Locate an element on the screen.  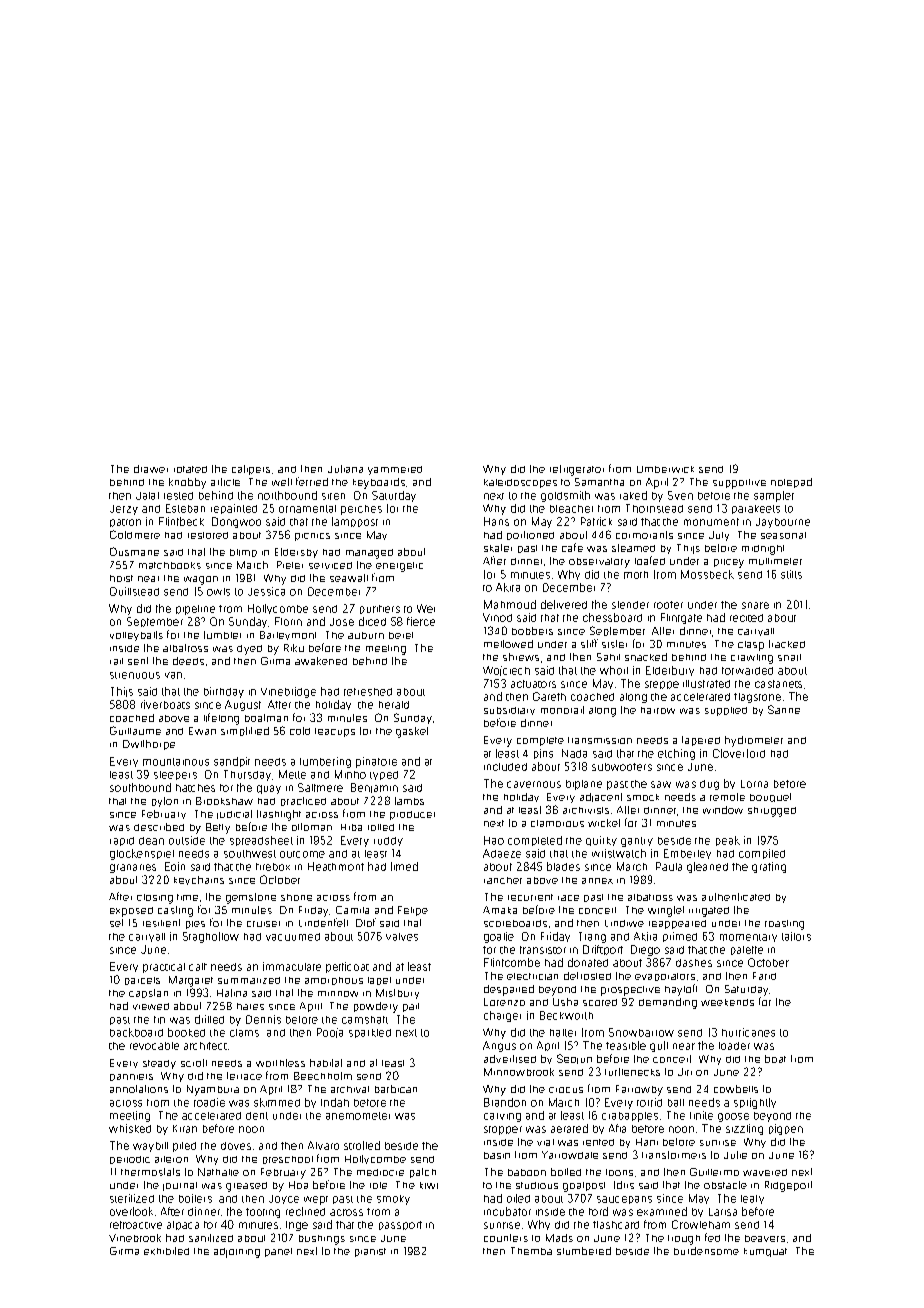
mellowed is located at coordinates (508, 644).
